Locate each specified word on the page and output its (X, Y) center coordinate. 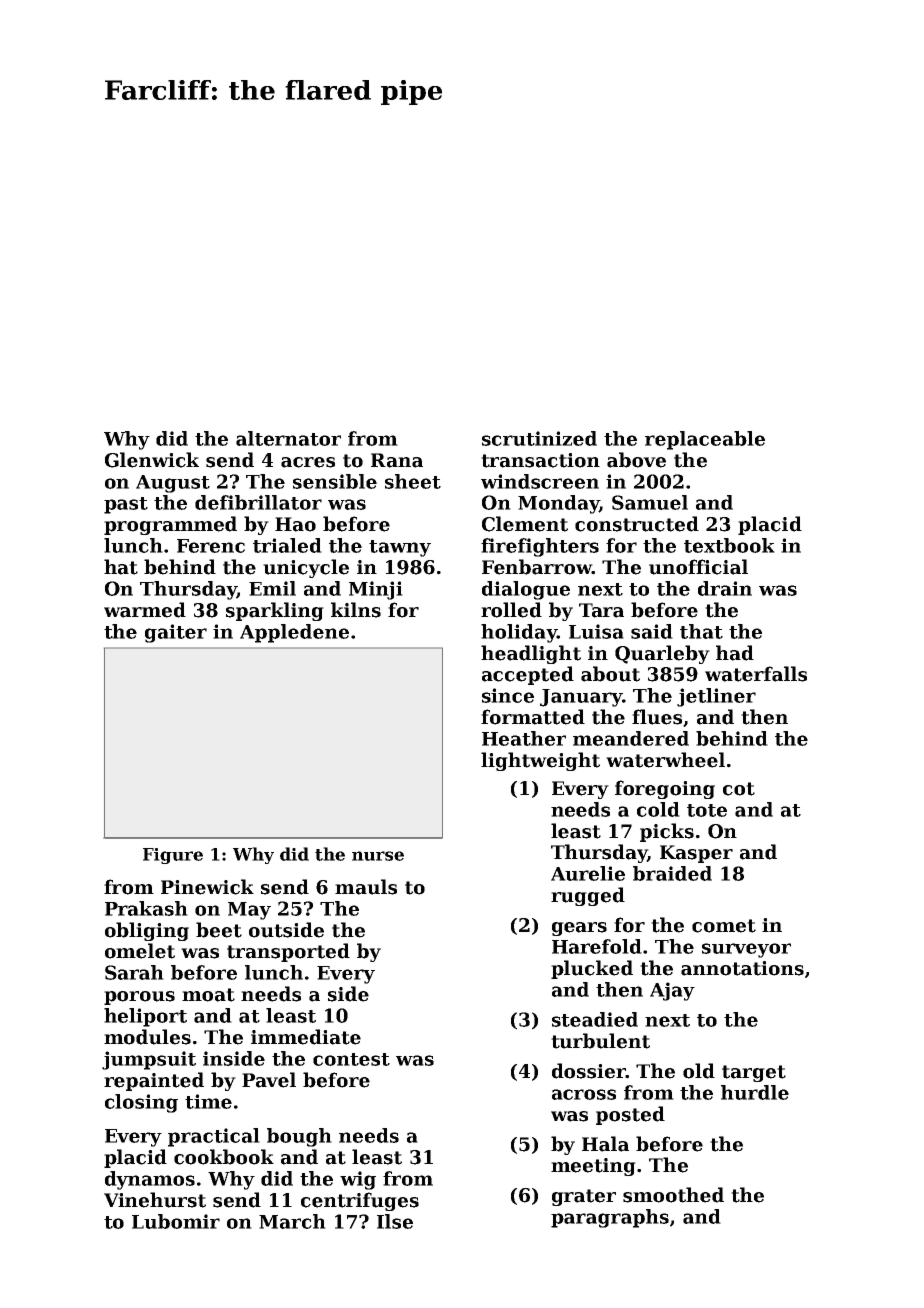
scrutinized (539, 438)
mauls (366, 887)
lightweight (540, 761)
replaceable (705, 440)
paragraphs (610, 1218)
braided (672, 873)
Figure (173, 856)
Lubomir (176, 1221)
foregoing (665, 789)
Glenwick (152, 460)
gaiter (176, 633)
